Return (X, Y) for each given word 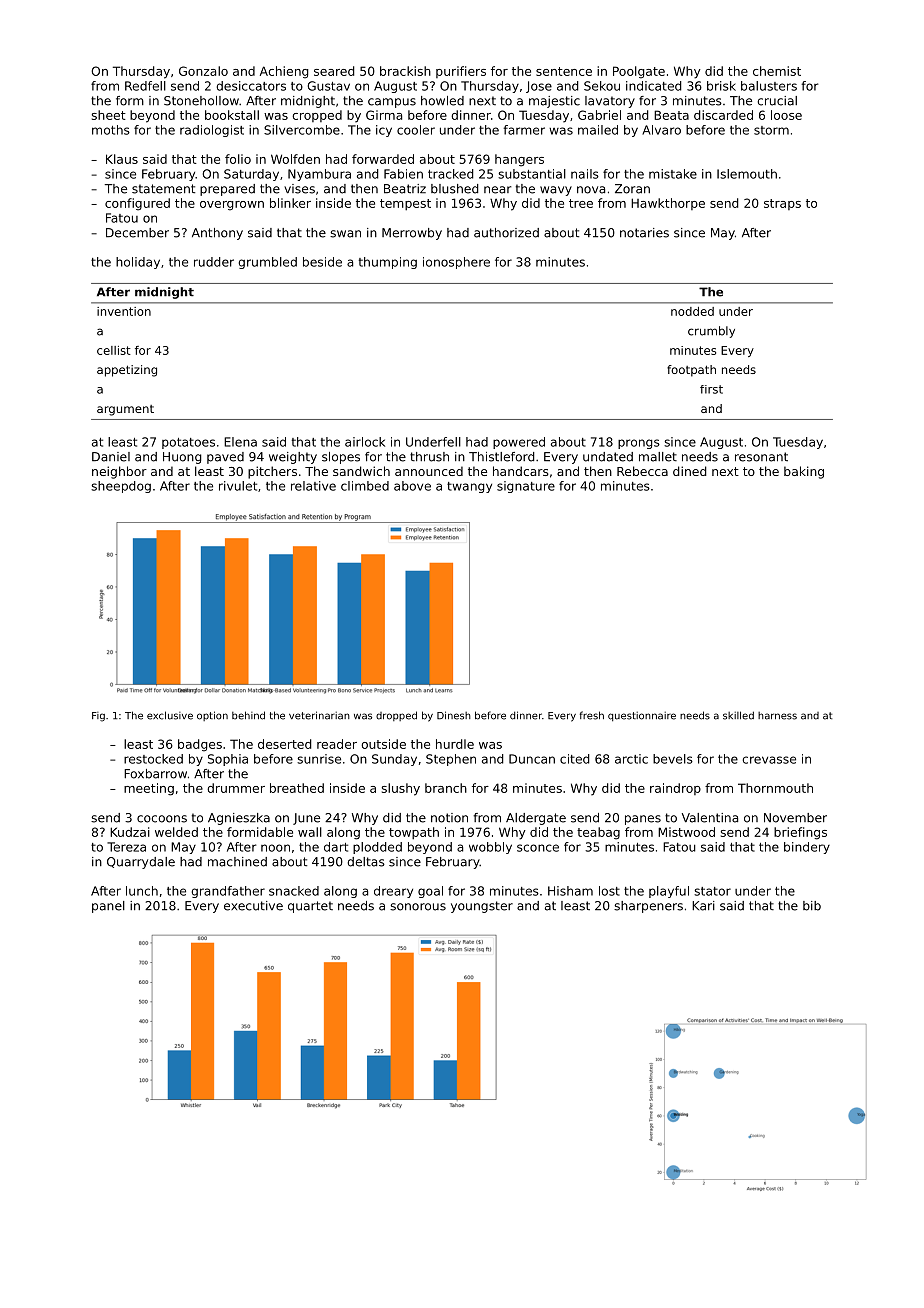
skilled (738, 715)
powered (519, 443)
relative (313, 486)
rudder (214, 262)
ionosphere (456, 263)
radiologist (212, 131)
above (412, 486)
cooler (416, 130)
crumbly (711, 332)
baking (804, 472)
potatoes (188, 443)
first (711, 389)
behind (248, 715)
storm (771, 130)
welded (176, 832)
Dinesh (454, 715)
